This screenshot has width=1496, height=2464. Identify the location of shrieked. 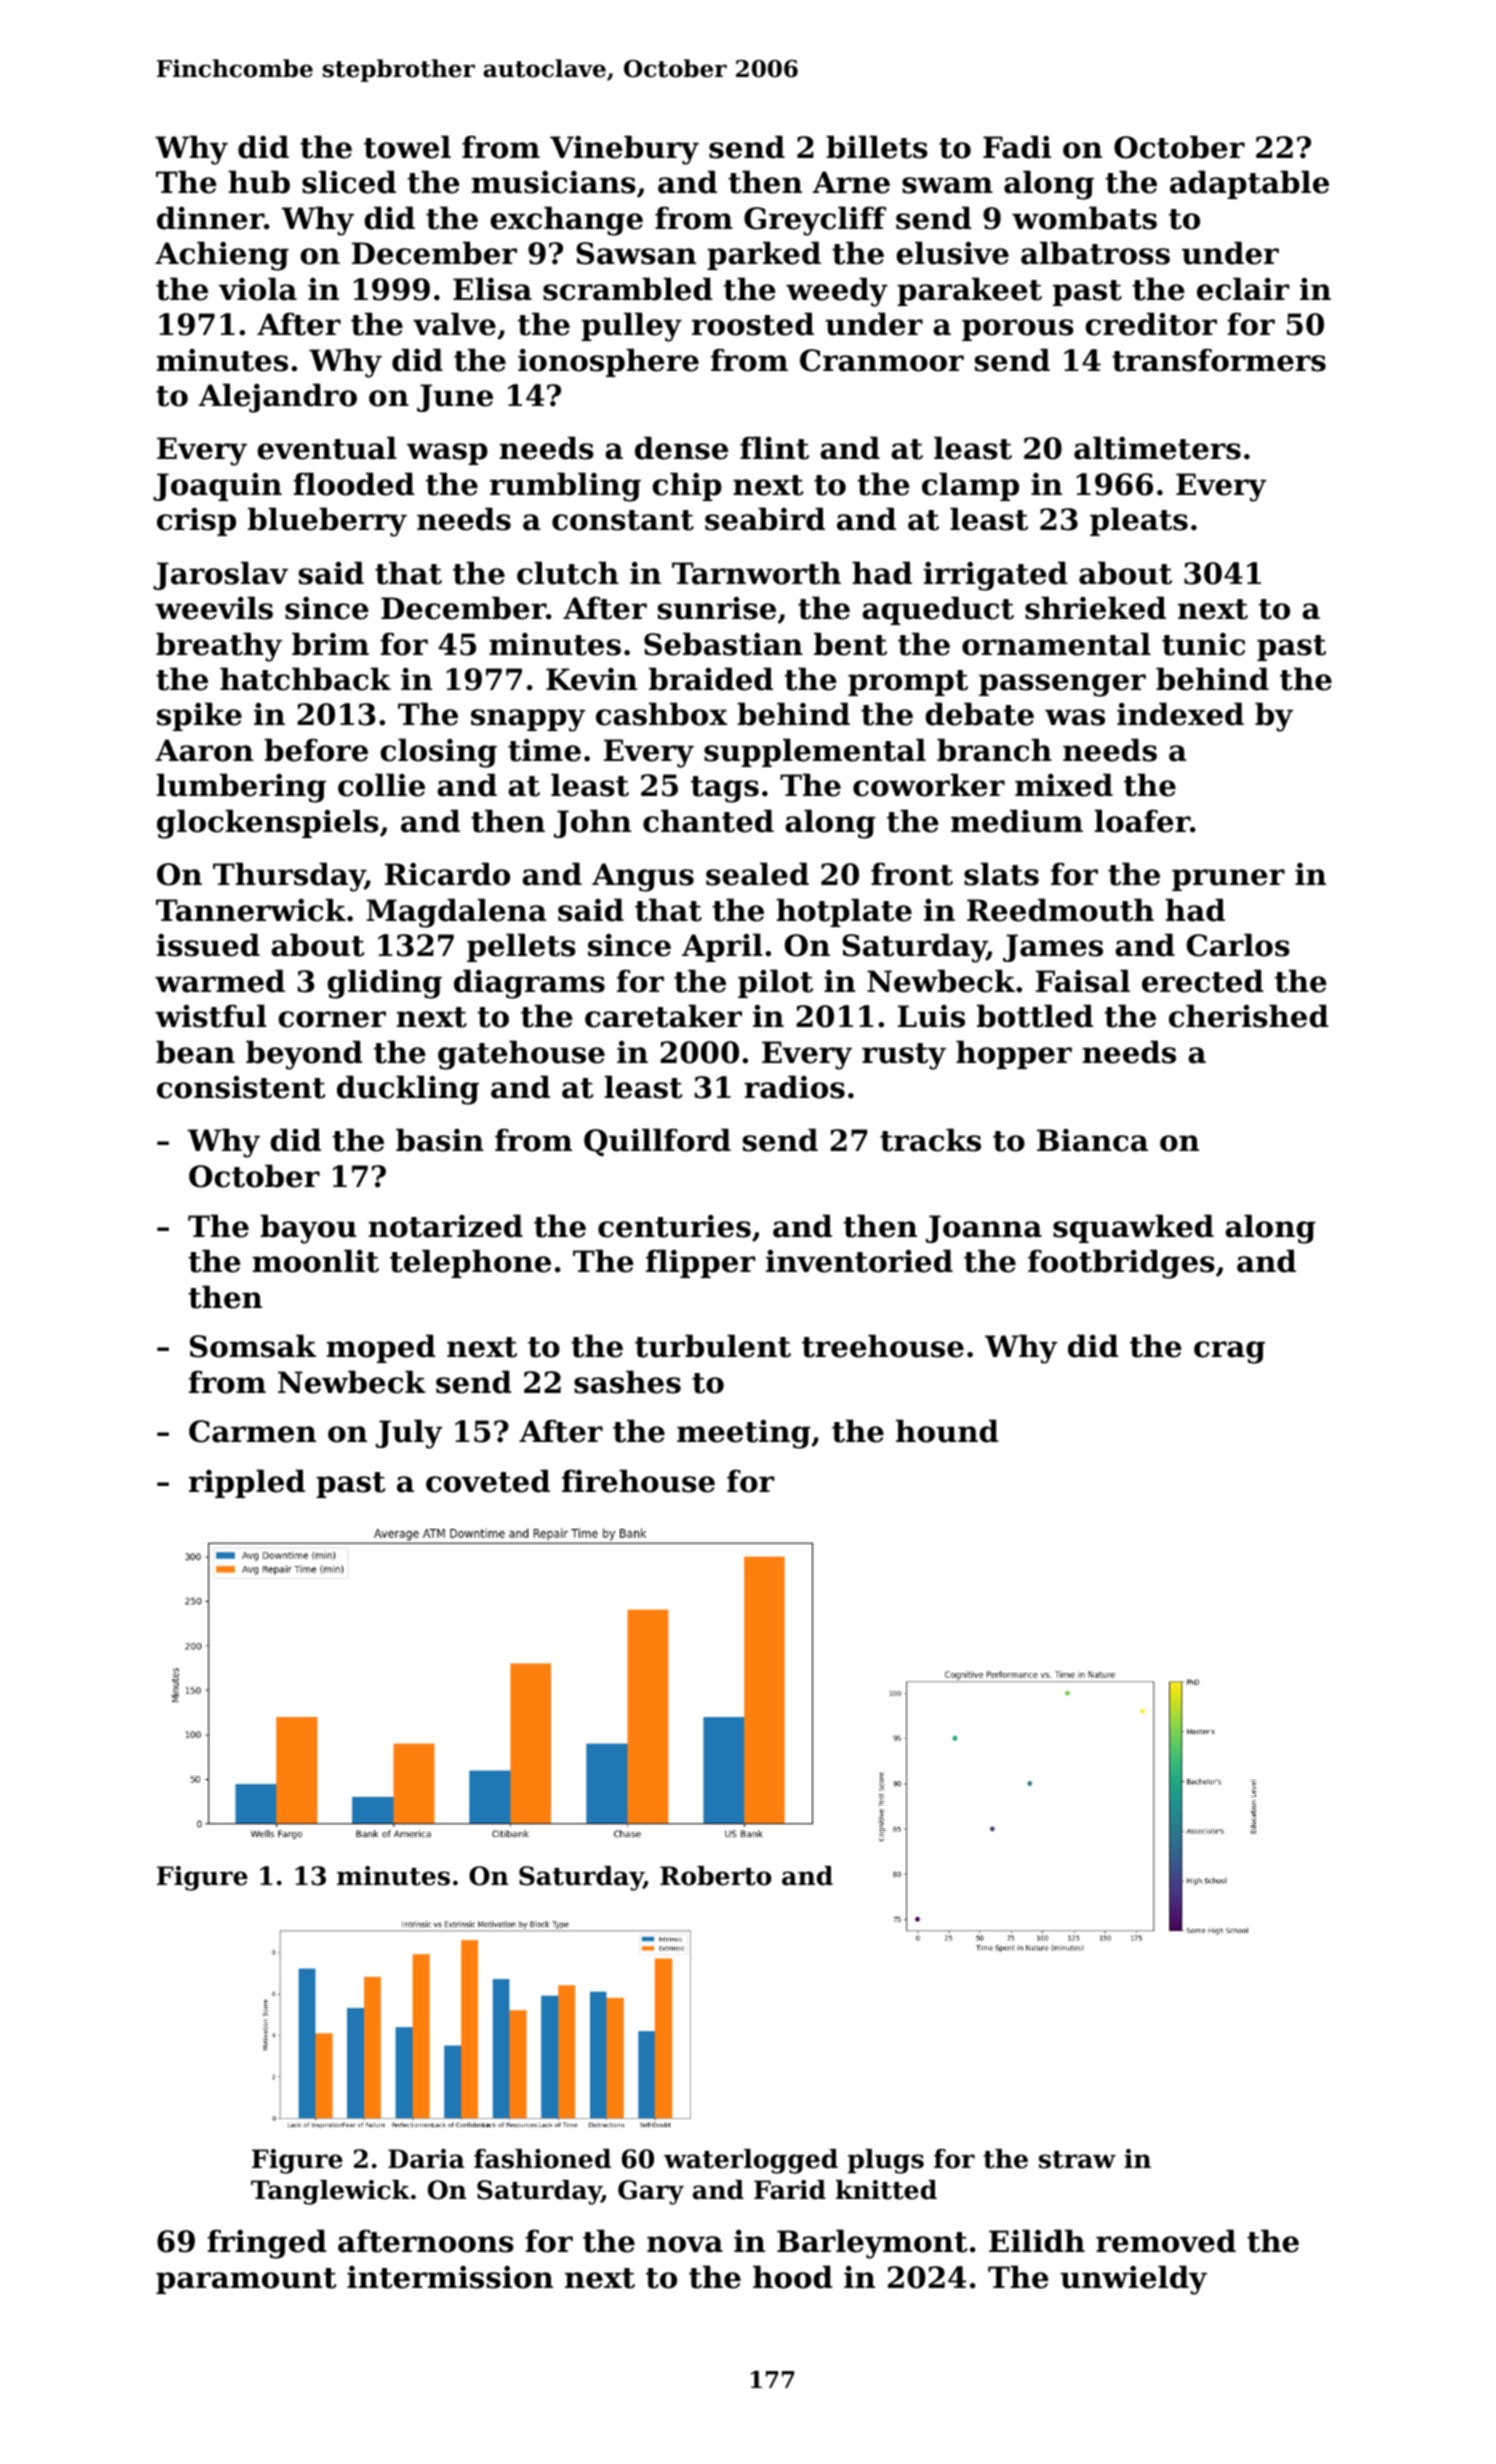
(1095, 608).
